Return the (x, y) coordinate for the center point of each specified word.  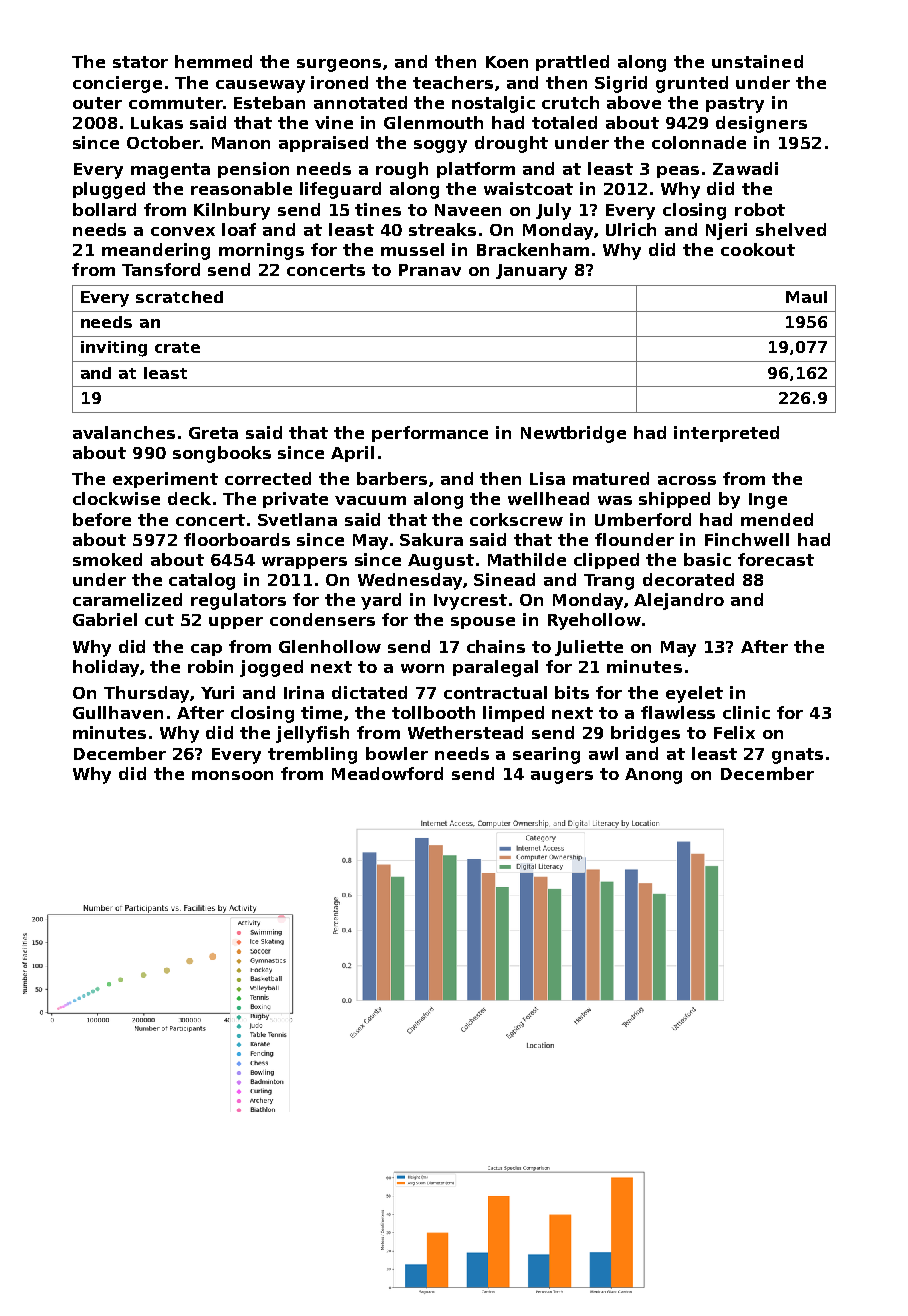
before (102, 519)
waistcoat (528, 188)
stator (140, 62)
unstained (757, 61)
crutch (570, 102)
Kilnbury (232, 211)
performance (430, 434)
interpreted (726, 434)
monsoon (232, 775)
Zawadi (745, 168)
